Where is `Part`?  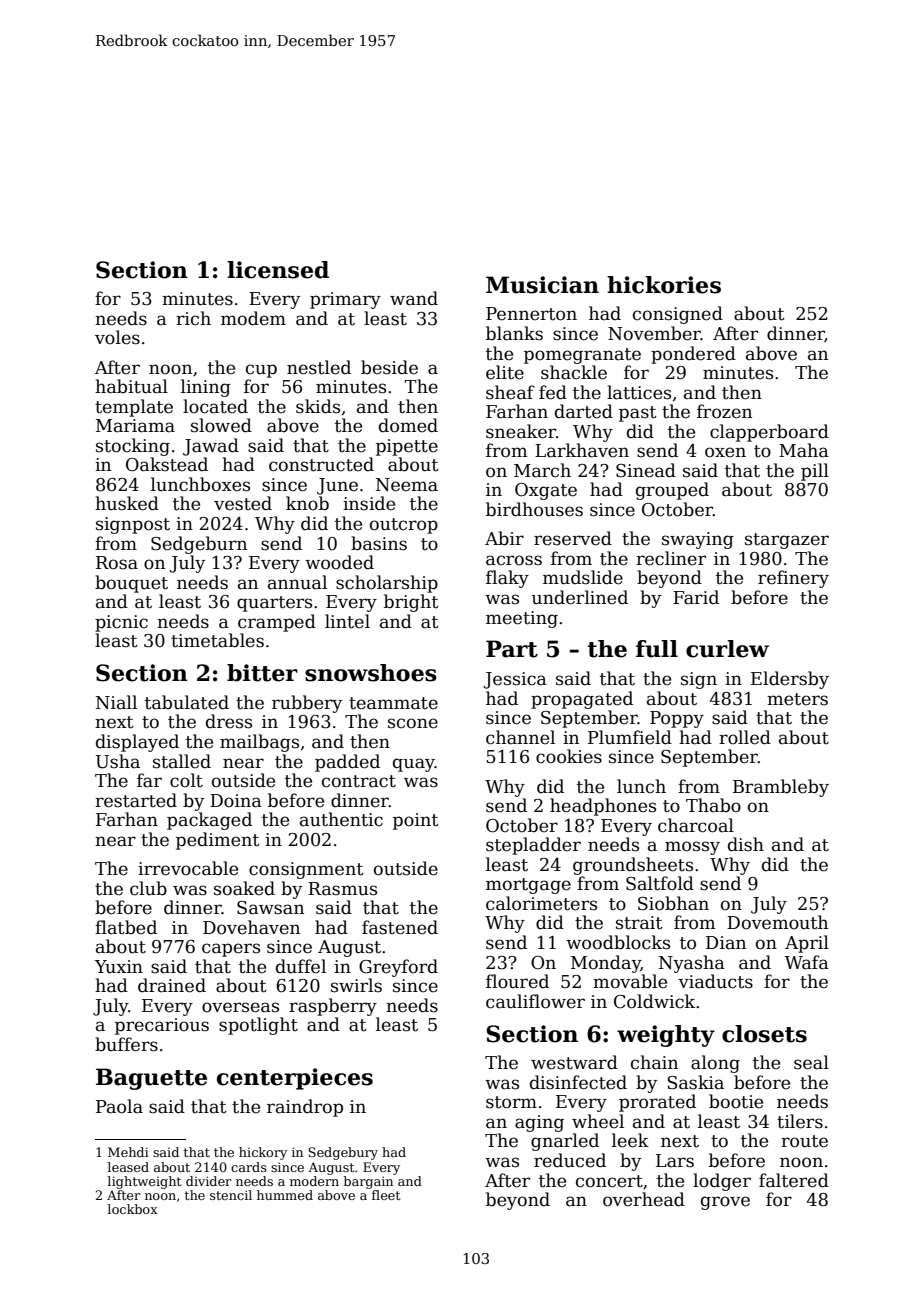 Part is located at coordinates (512, 649).
